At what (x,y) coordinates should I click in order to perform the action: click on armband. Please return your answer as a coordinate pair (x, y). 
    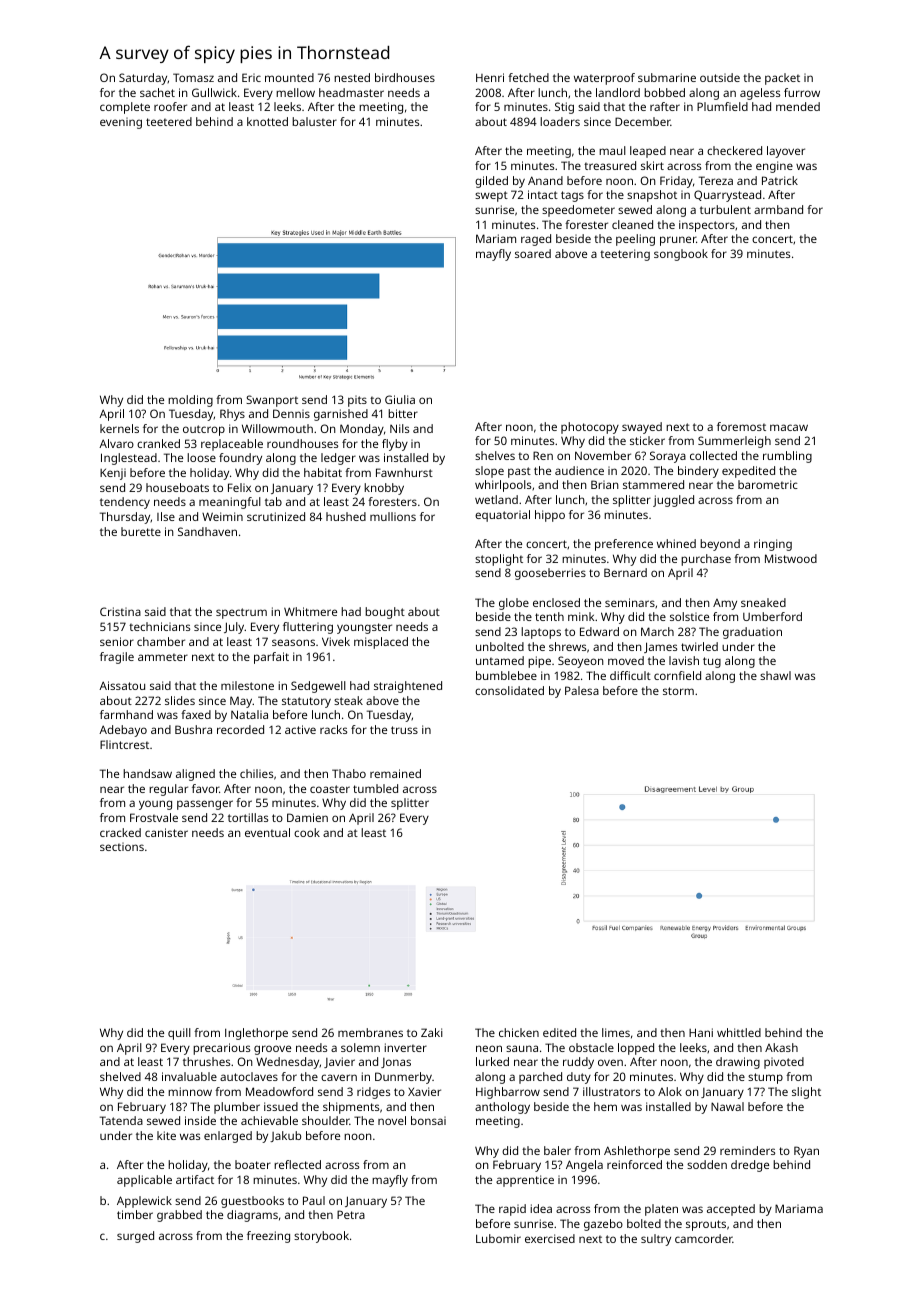
    Looking at the image, I should click on (778, 209).
